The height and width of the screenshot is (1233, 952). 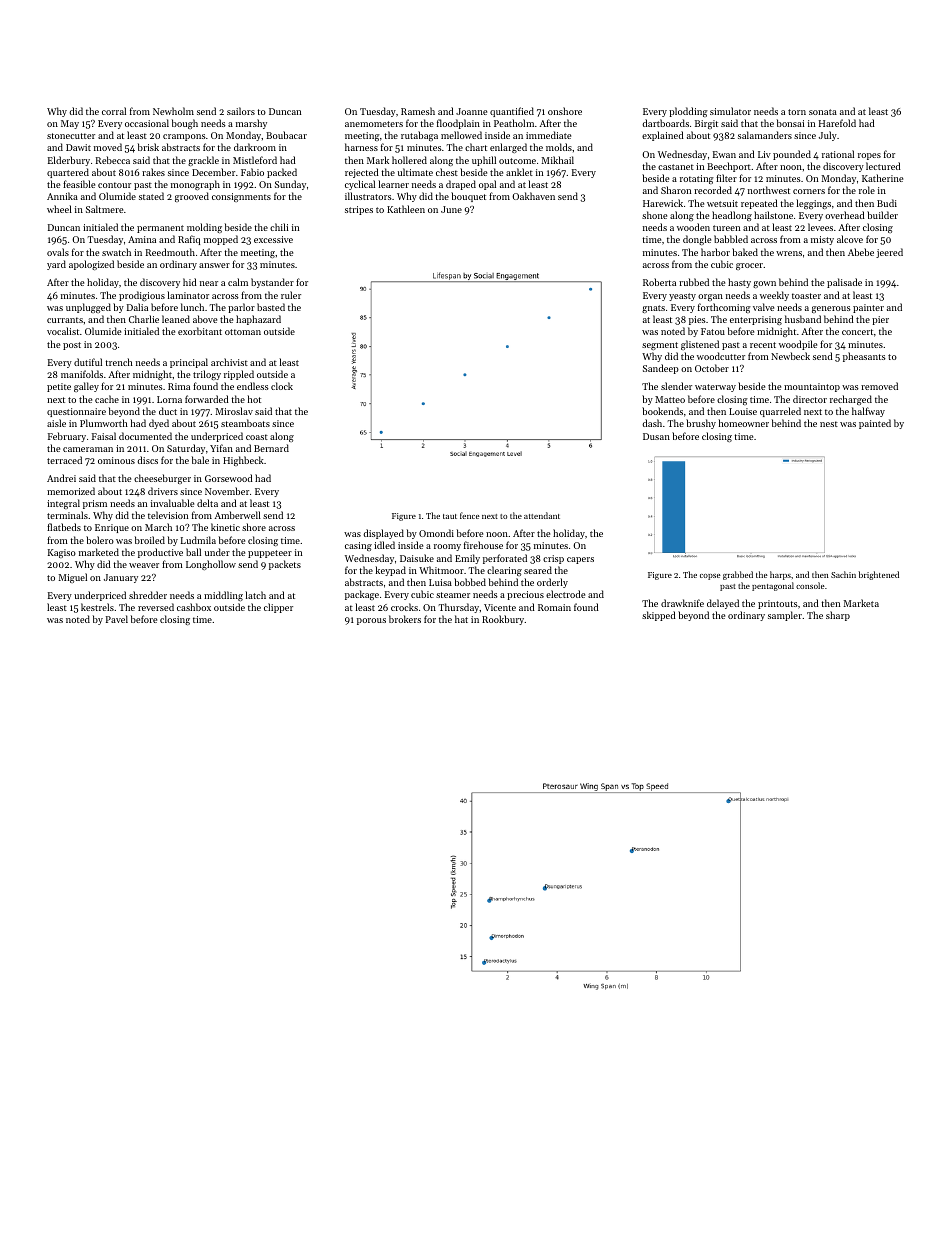 What do you see at coordinates (63, 331) in the screenshot?
I see `vocalist` at bounding box center [63, 331].
